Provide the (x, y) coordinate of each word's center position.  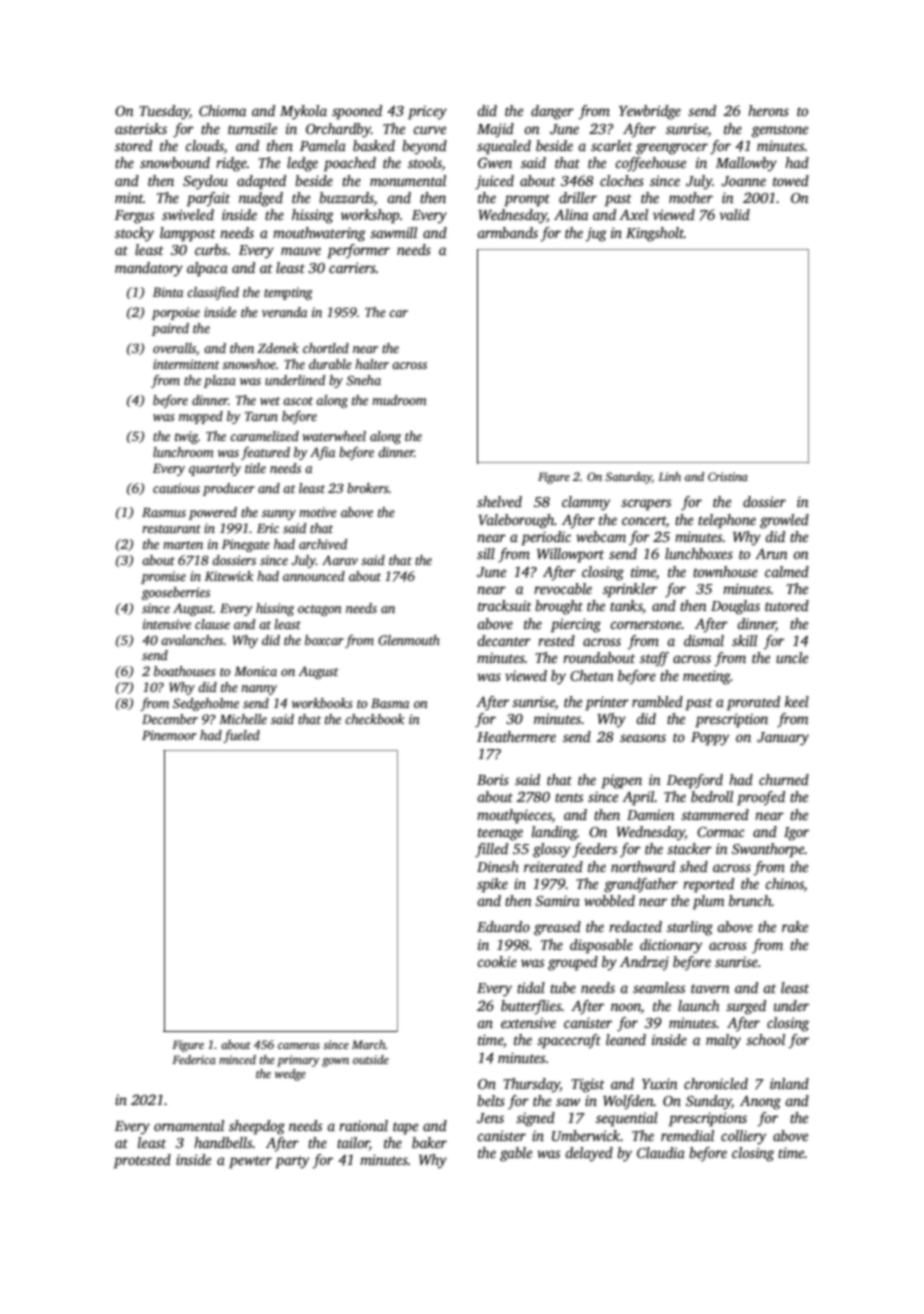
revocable (563, 588)
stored (133, 145)
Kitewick (229, 576)
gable (516, 1154)
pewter (250, 1162)
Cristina (728, 476)
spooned (357, 112)
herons (768, 110)
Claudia (661, 1152)
